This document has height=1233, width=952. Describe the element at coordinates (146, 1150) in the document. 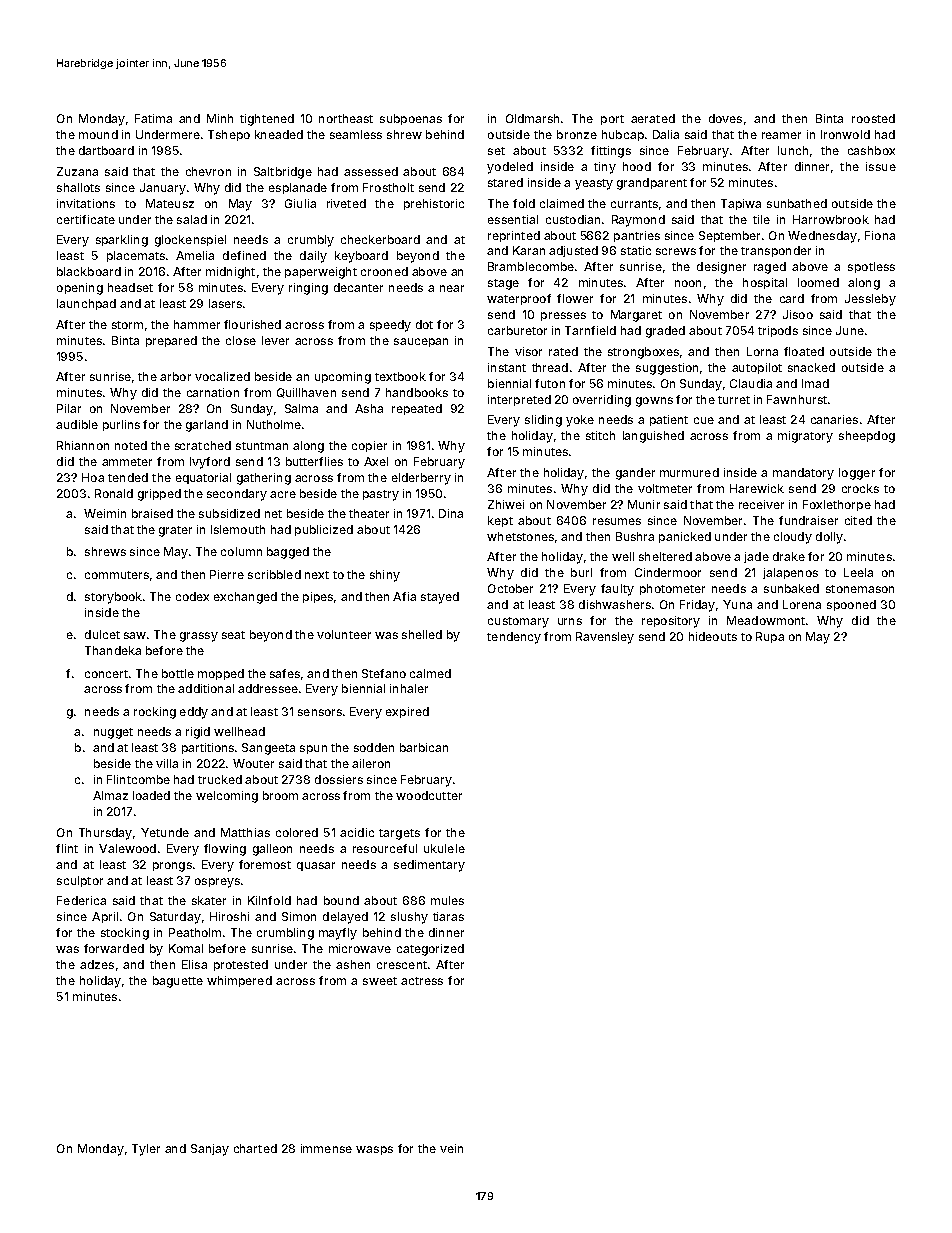

I see `Tyler` at that location.
